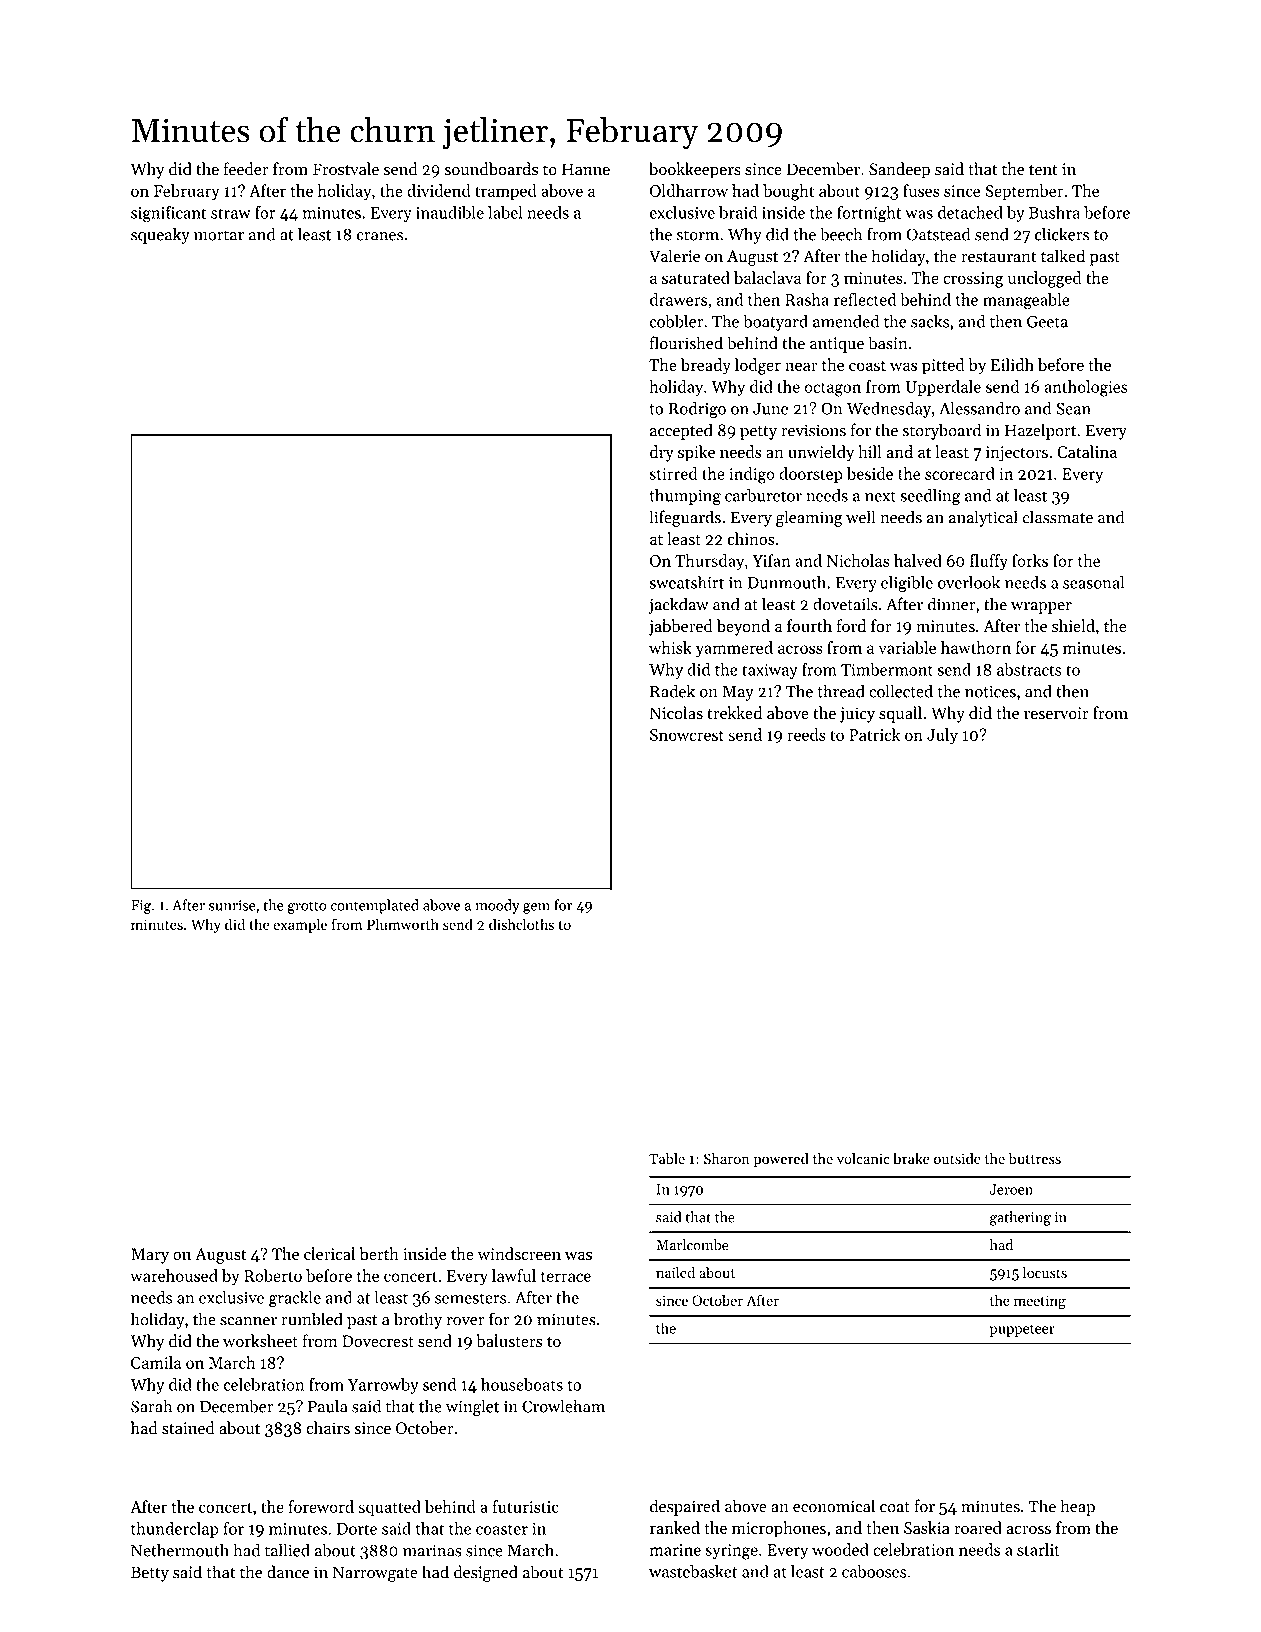 This page has width=1261, height=1632. Describe the element at coordinates (1043, 170) in the page. I see `tent` at that location.
